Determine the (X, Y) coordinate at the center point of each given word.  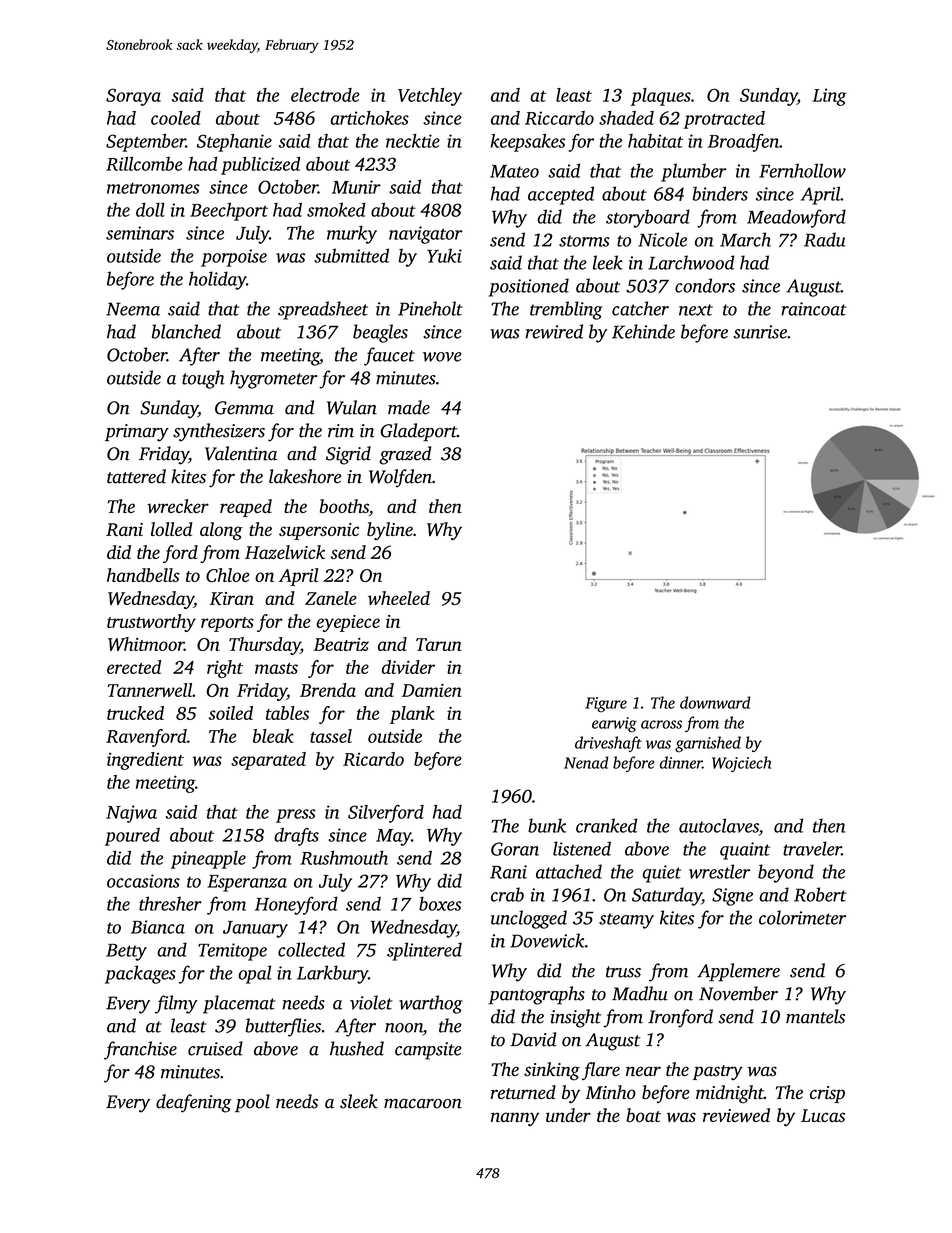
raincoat (813, 309)
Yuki (444, 255)
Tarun (439, 644)
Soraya (133, 97)
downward (715, 702)
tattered (136, 476)
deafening (194, 1103)
